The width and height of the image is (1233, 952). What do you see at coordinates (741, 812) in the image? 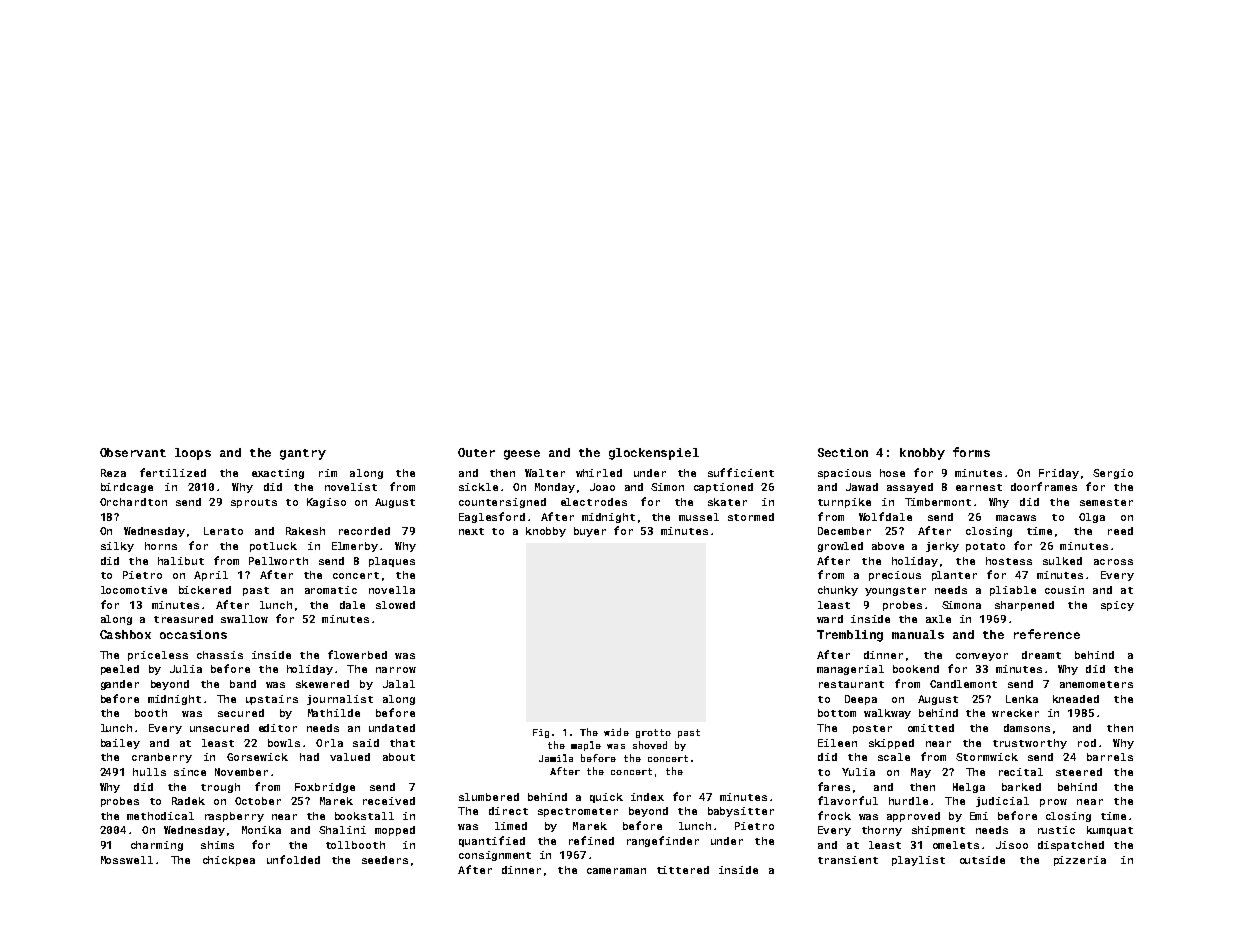
I see `babysitter` at bounding box center [741, 812].
